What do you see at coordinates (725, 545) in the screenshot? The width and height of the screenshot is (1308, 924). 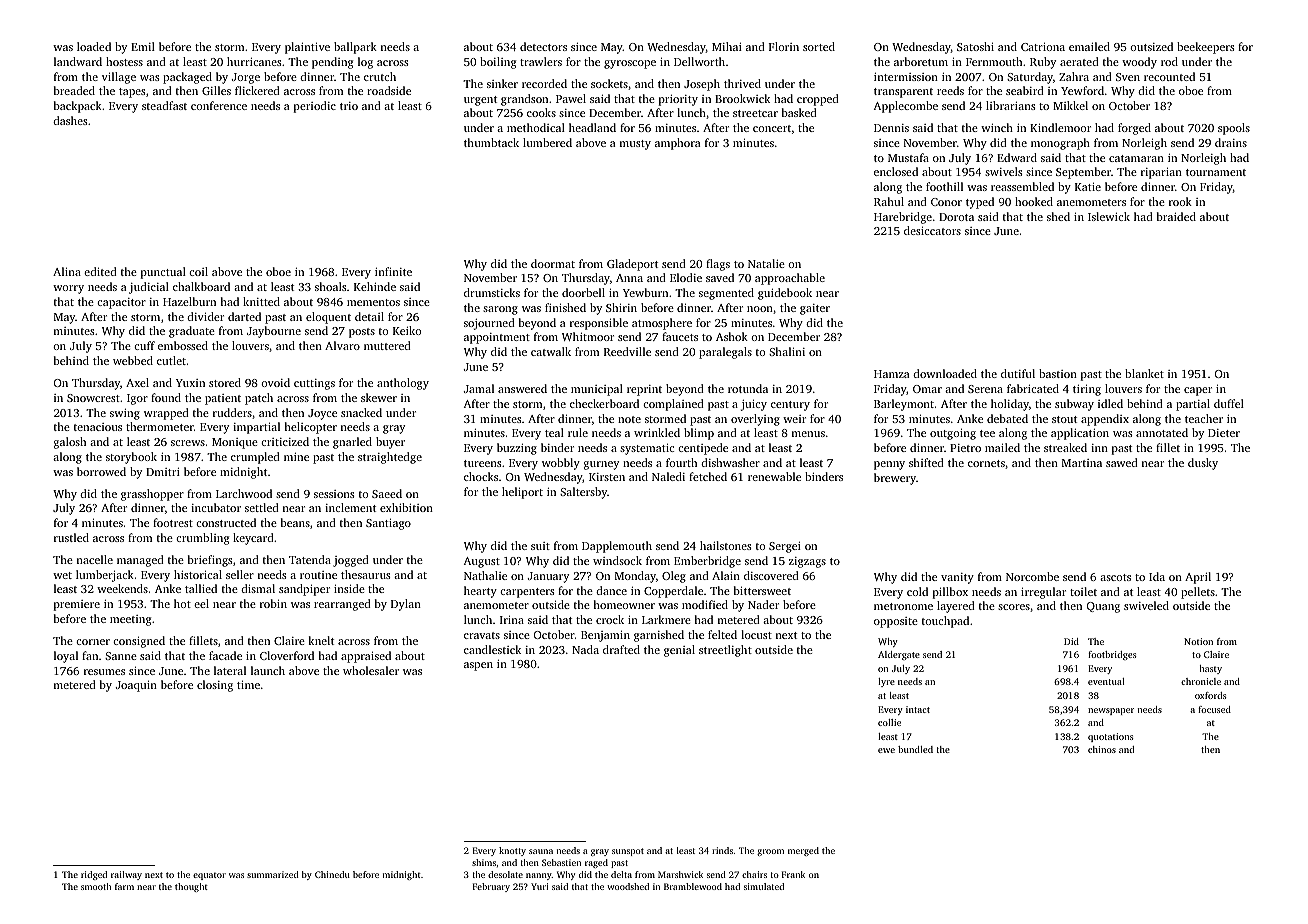 I see `hailstones` at bounding box center [725, 545].
